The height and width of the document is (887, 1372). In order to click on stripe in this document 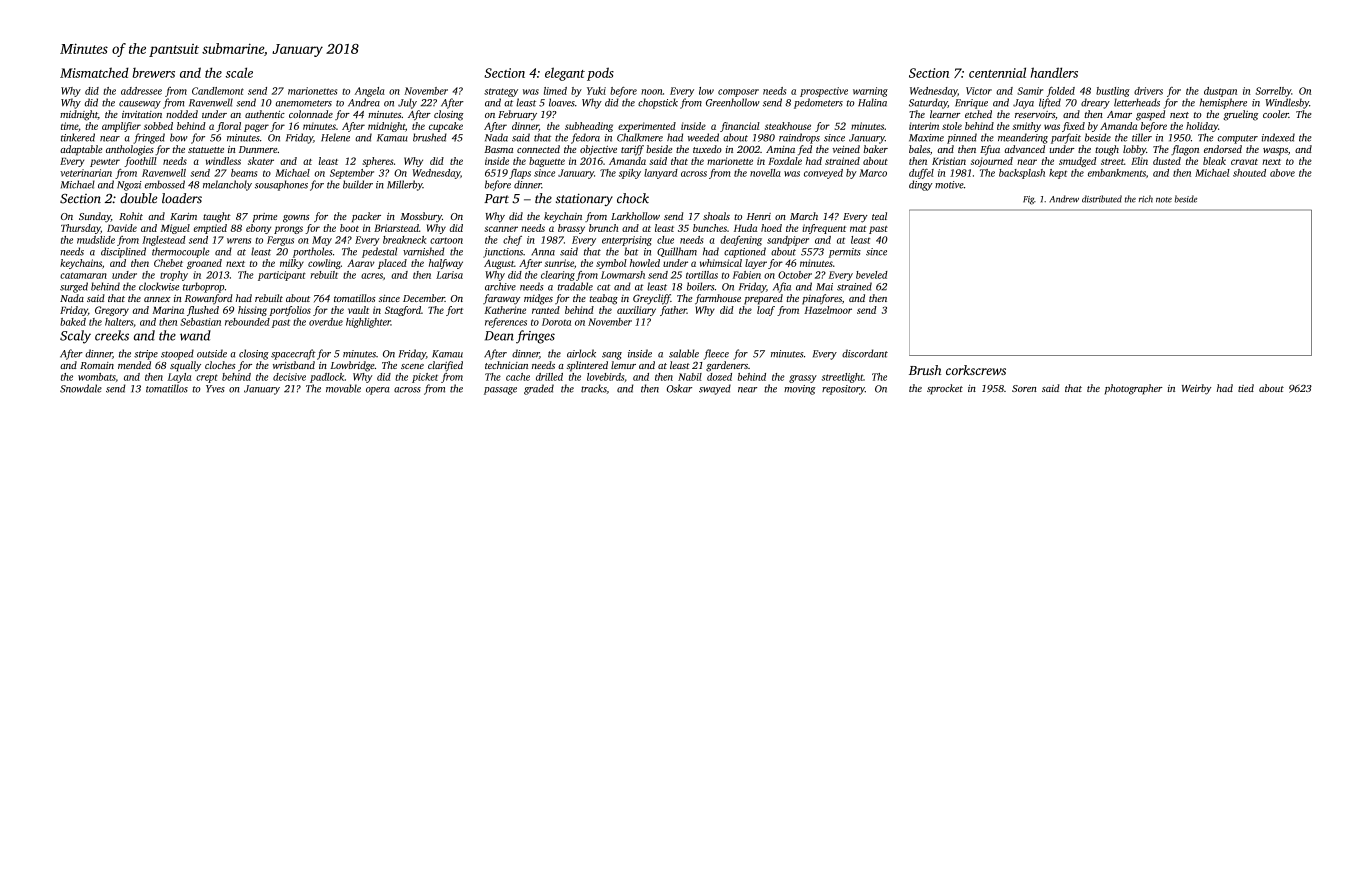, I will do `click(146, 355)`.
